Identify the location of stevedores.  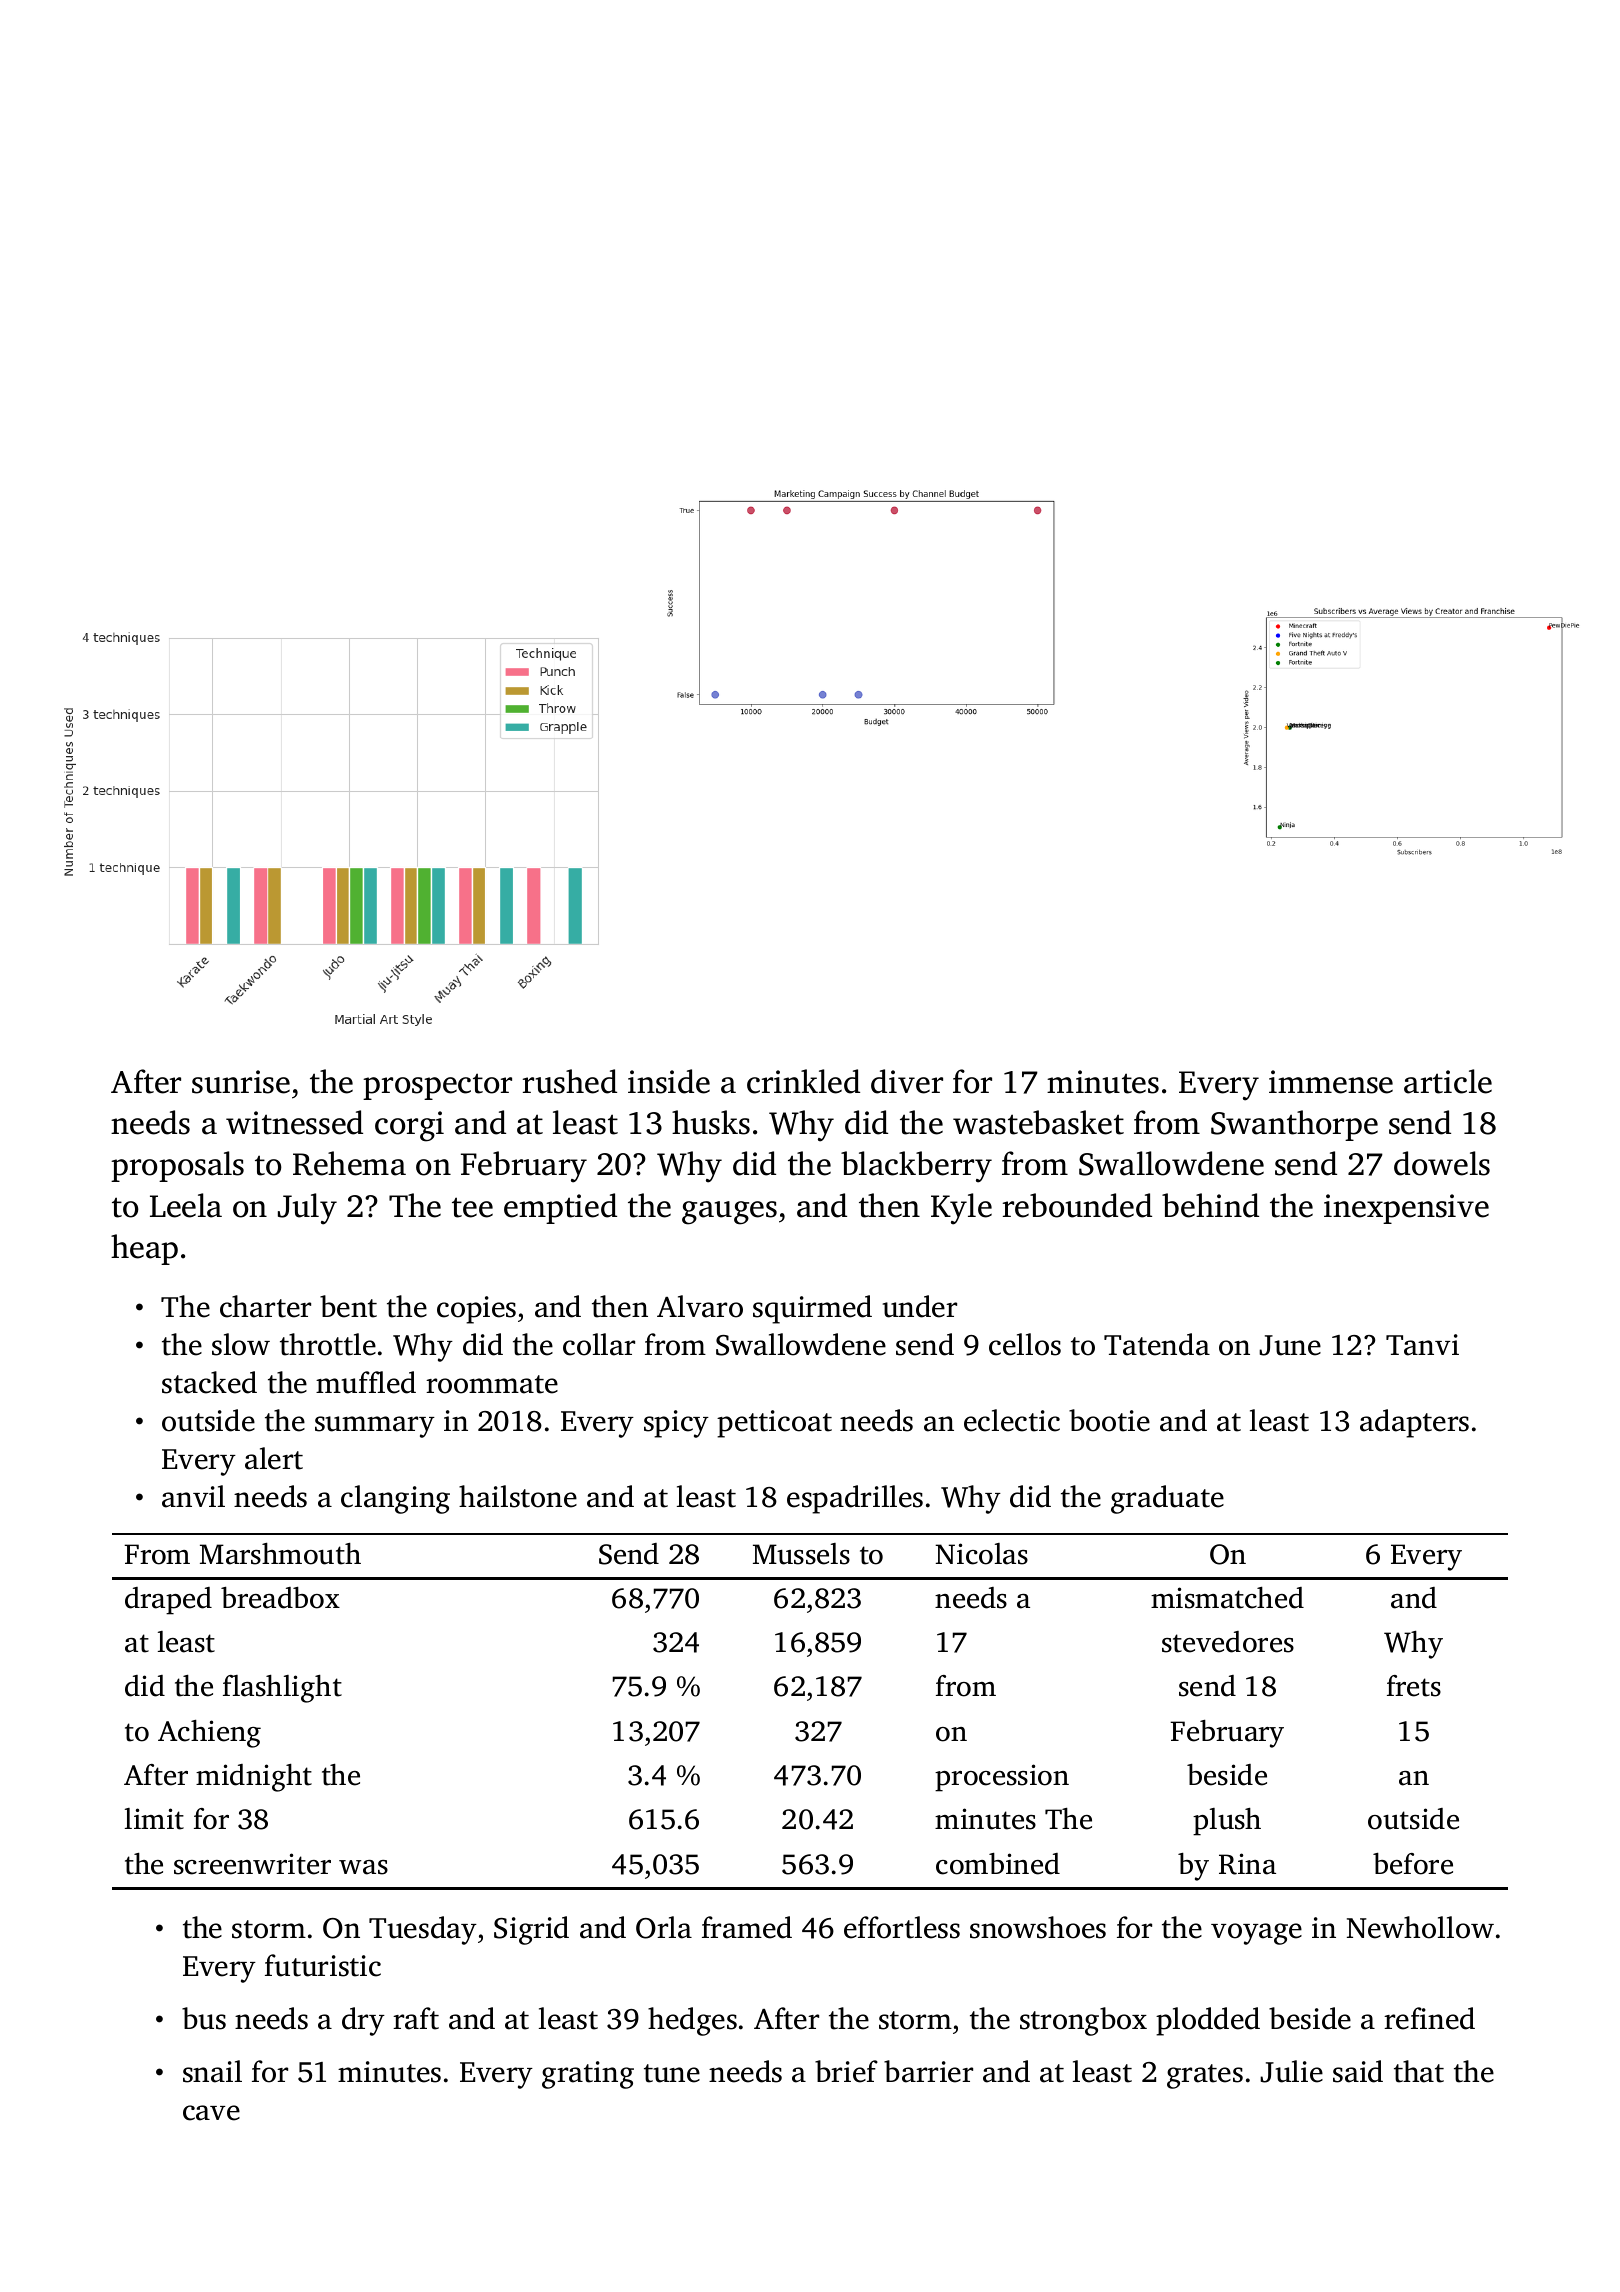
(1228, 1642).
